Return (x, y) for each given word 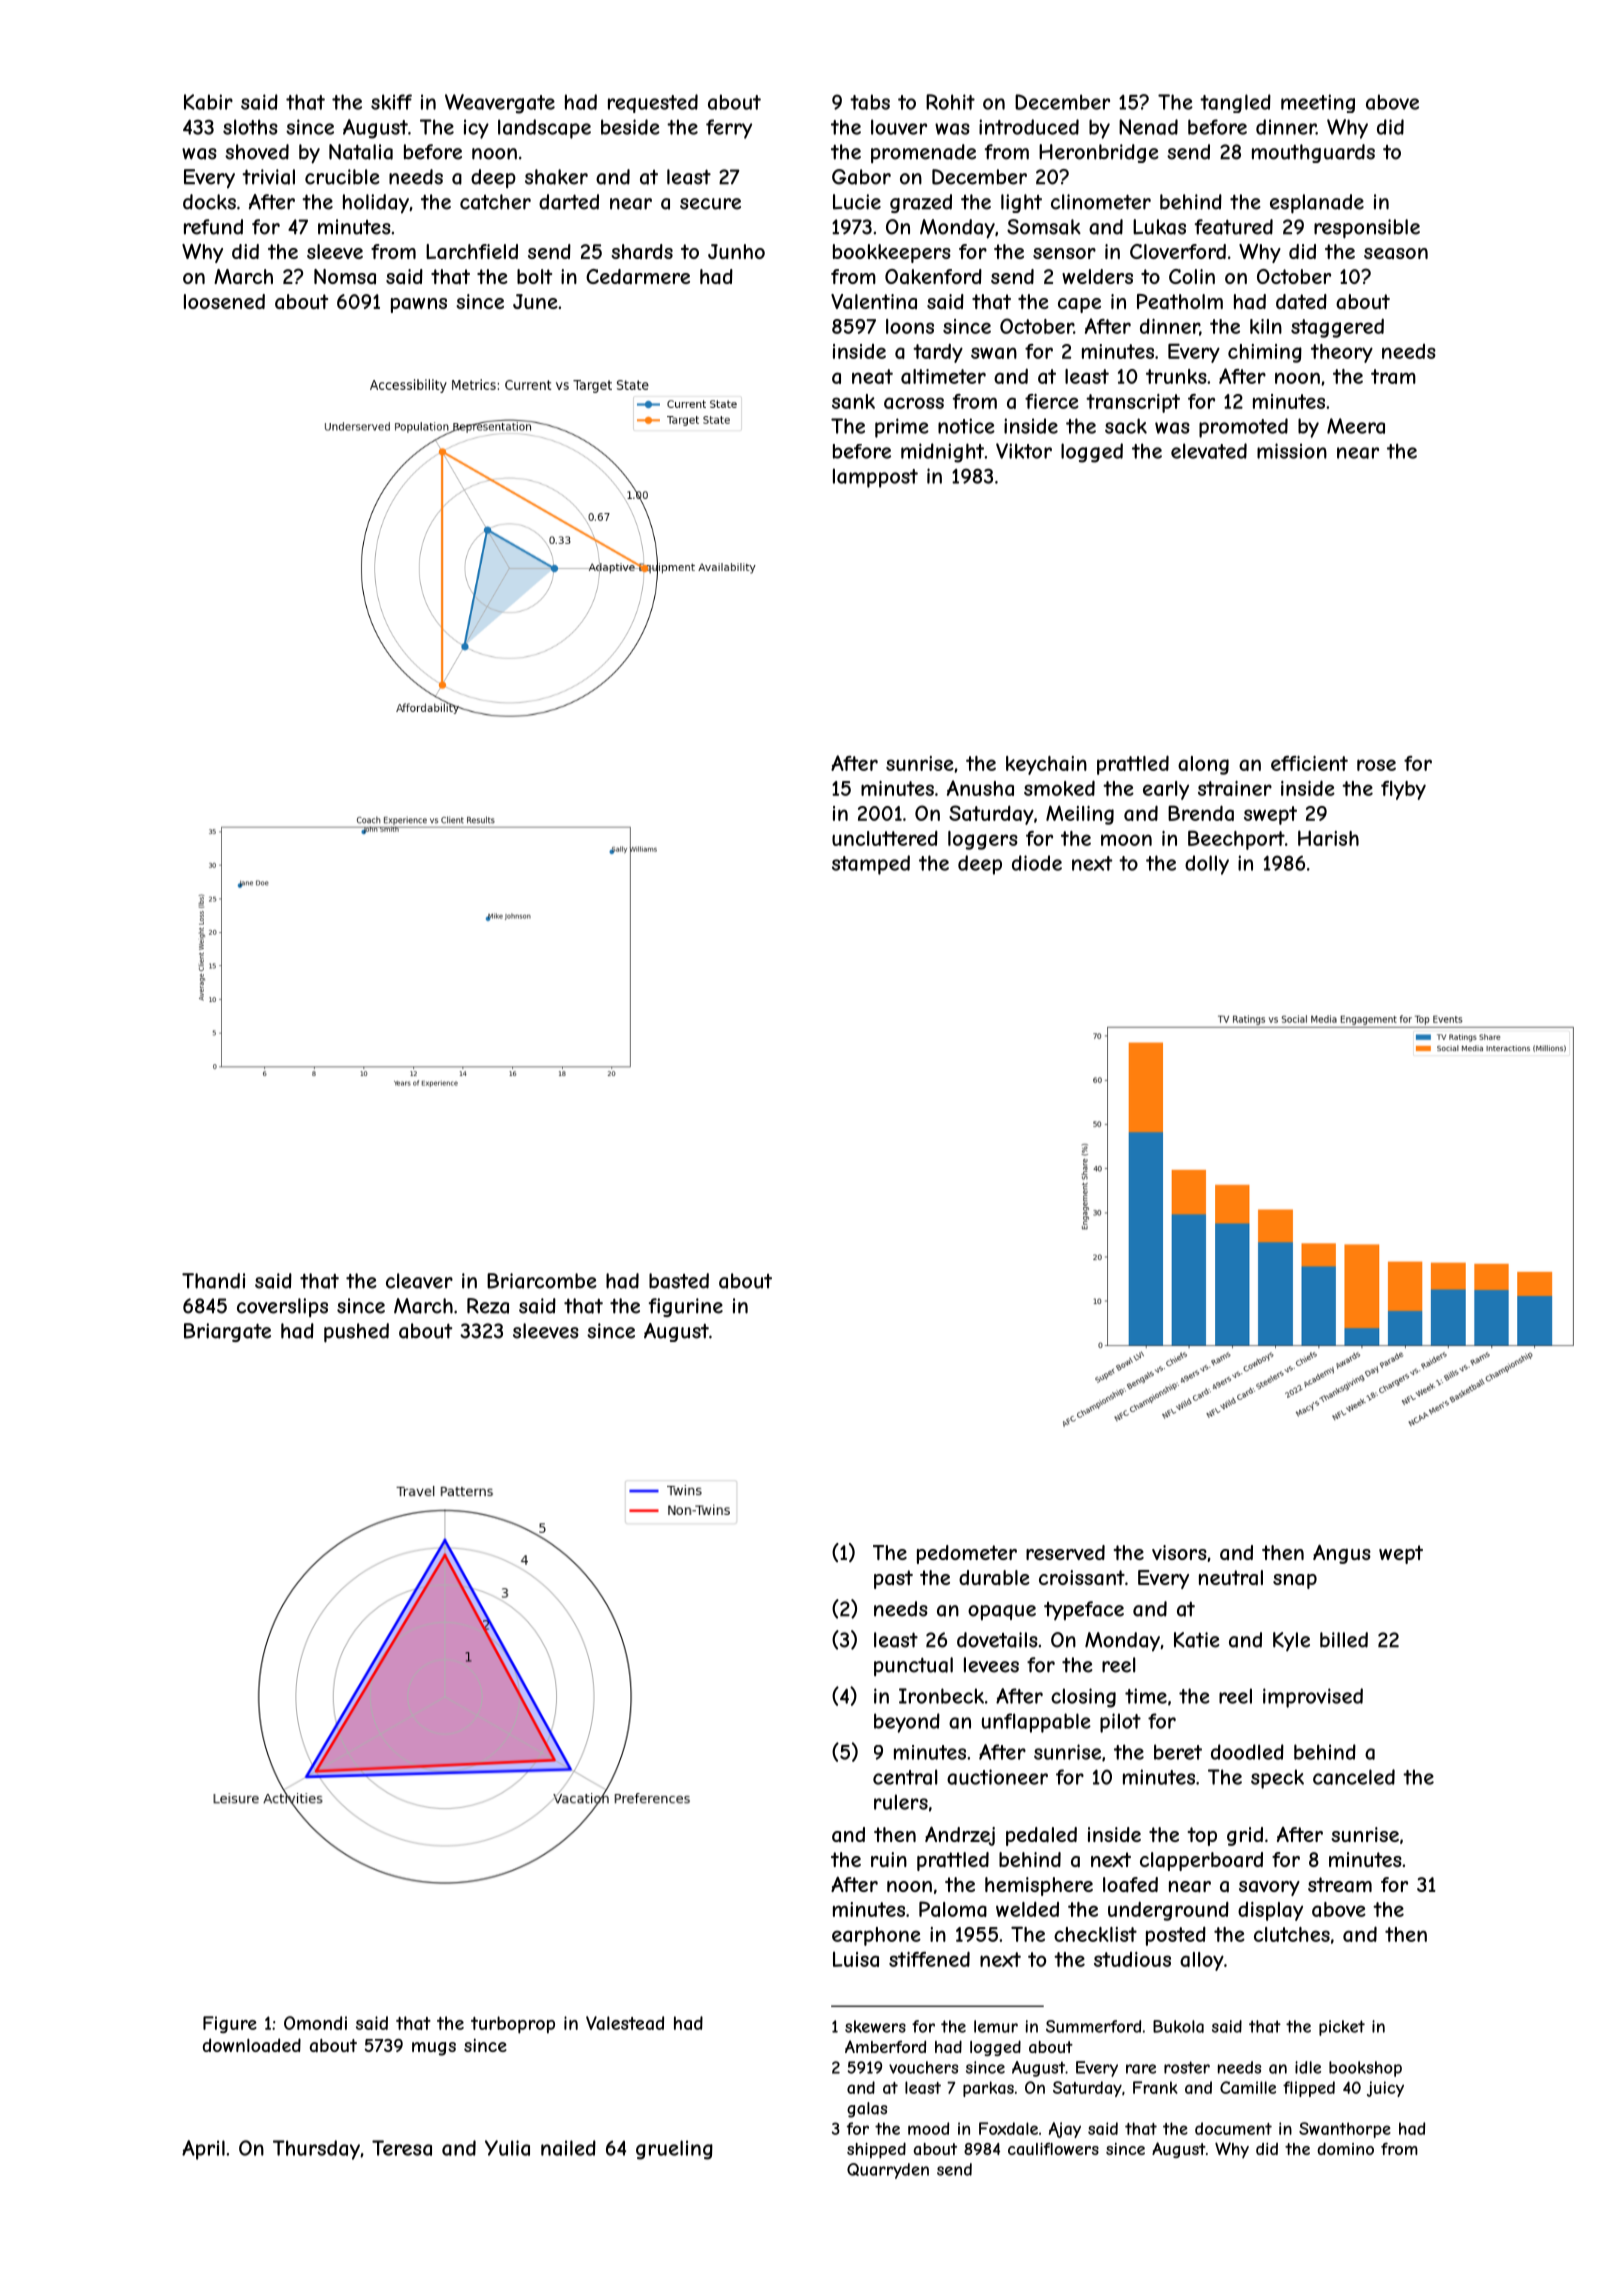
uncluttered (885, 838)
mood (928, 2128)
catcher (495, 202)
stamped (871, 865)
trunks (1176, 376)
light (1021, 203)
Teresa (402, 2148)
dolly (1207, 865)
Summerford (1093, 2026)
